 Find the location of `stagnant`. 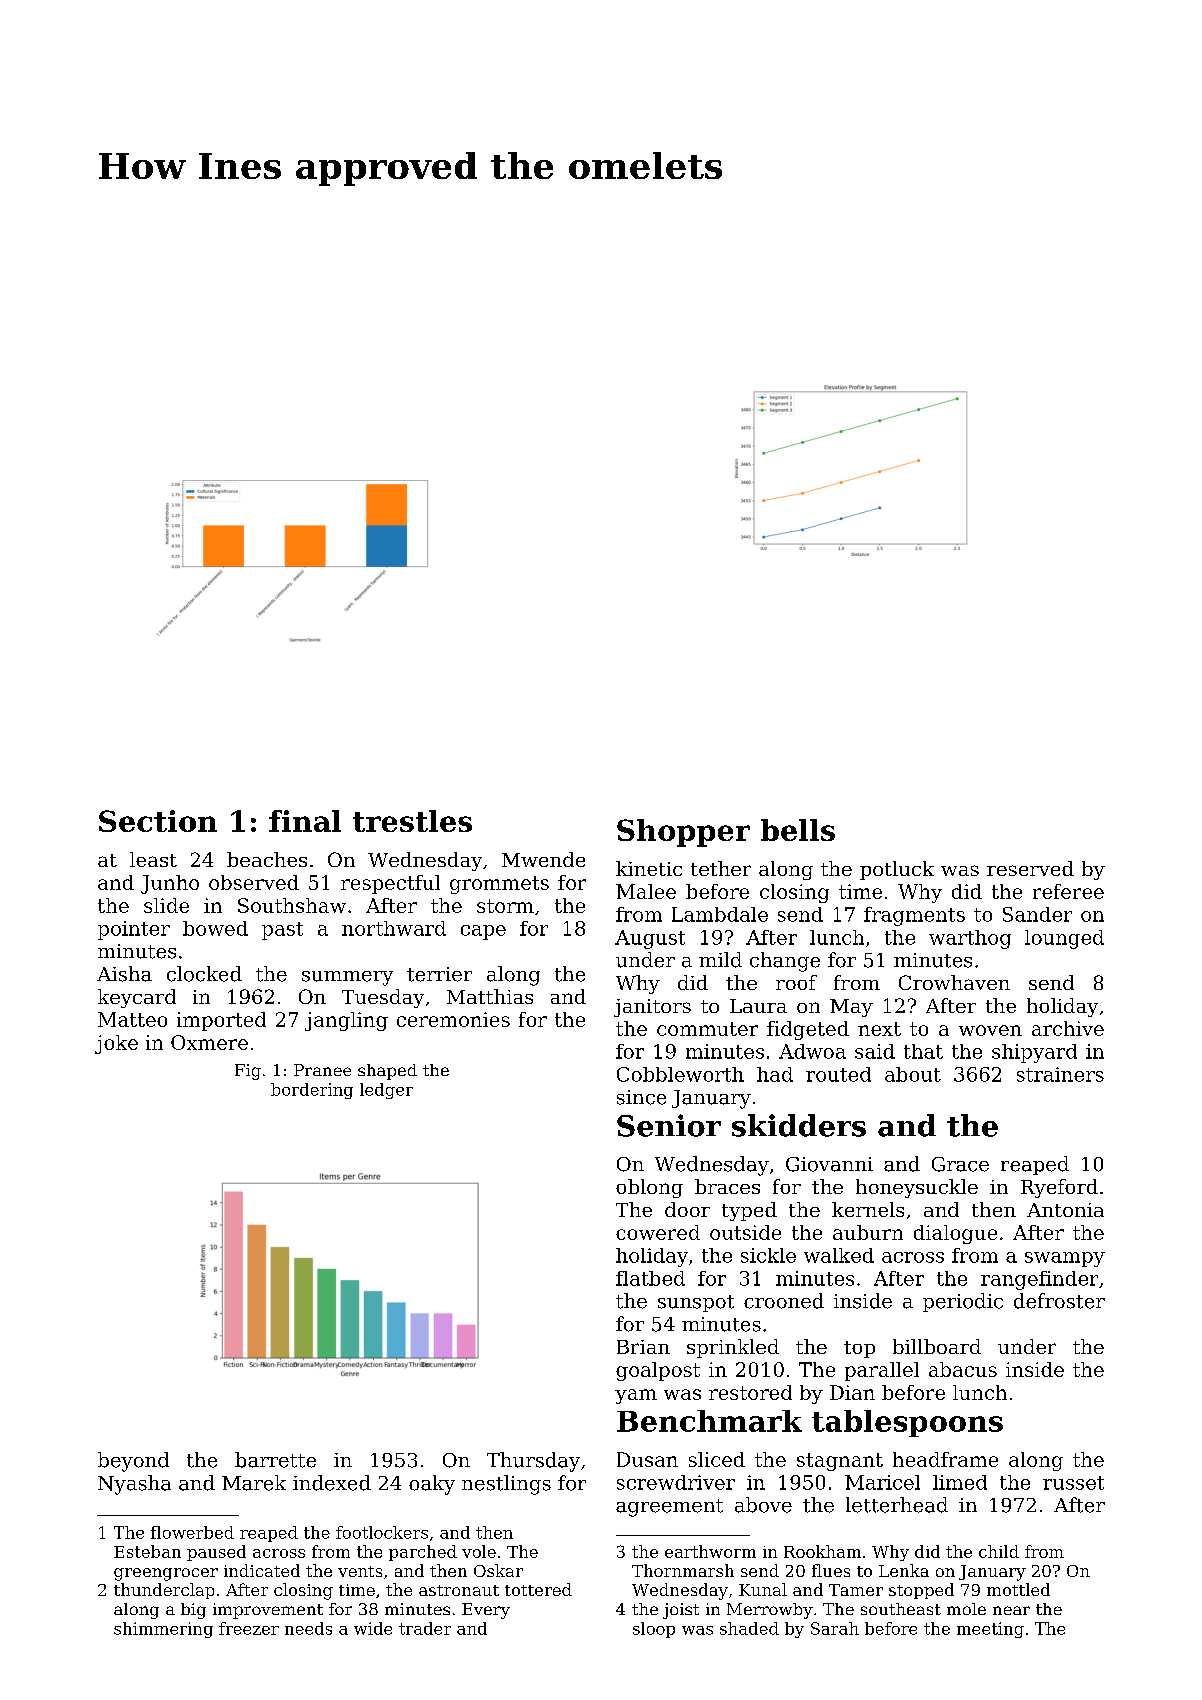

stagnant is located at coordinates (840, 1462).
